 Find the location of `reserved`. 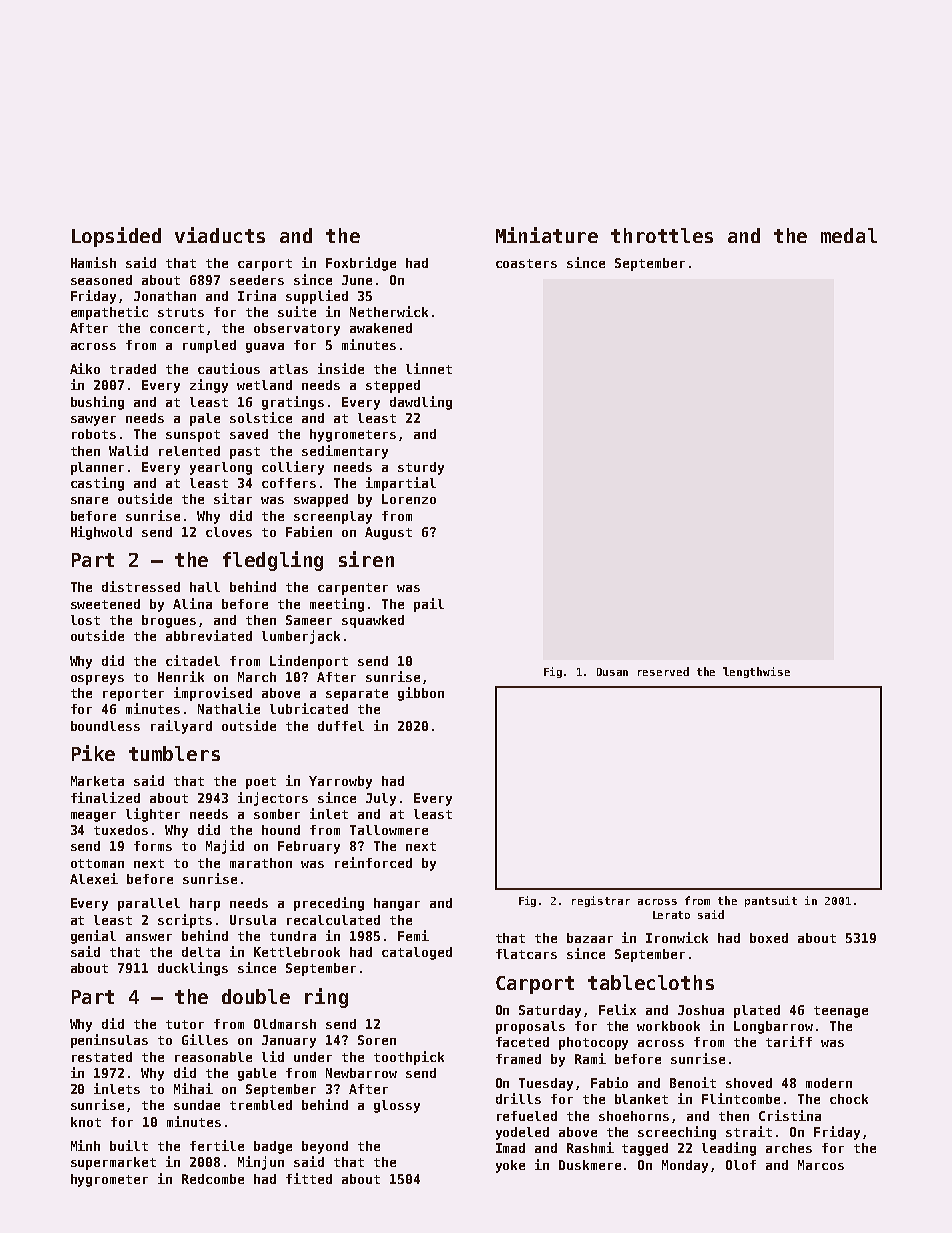

reserved is located at coordinates (663, 671).
